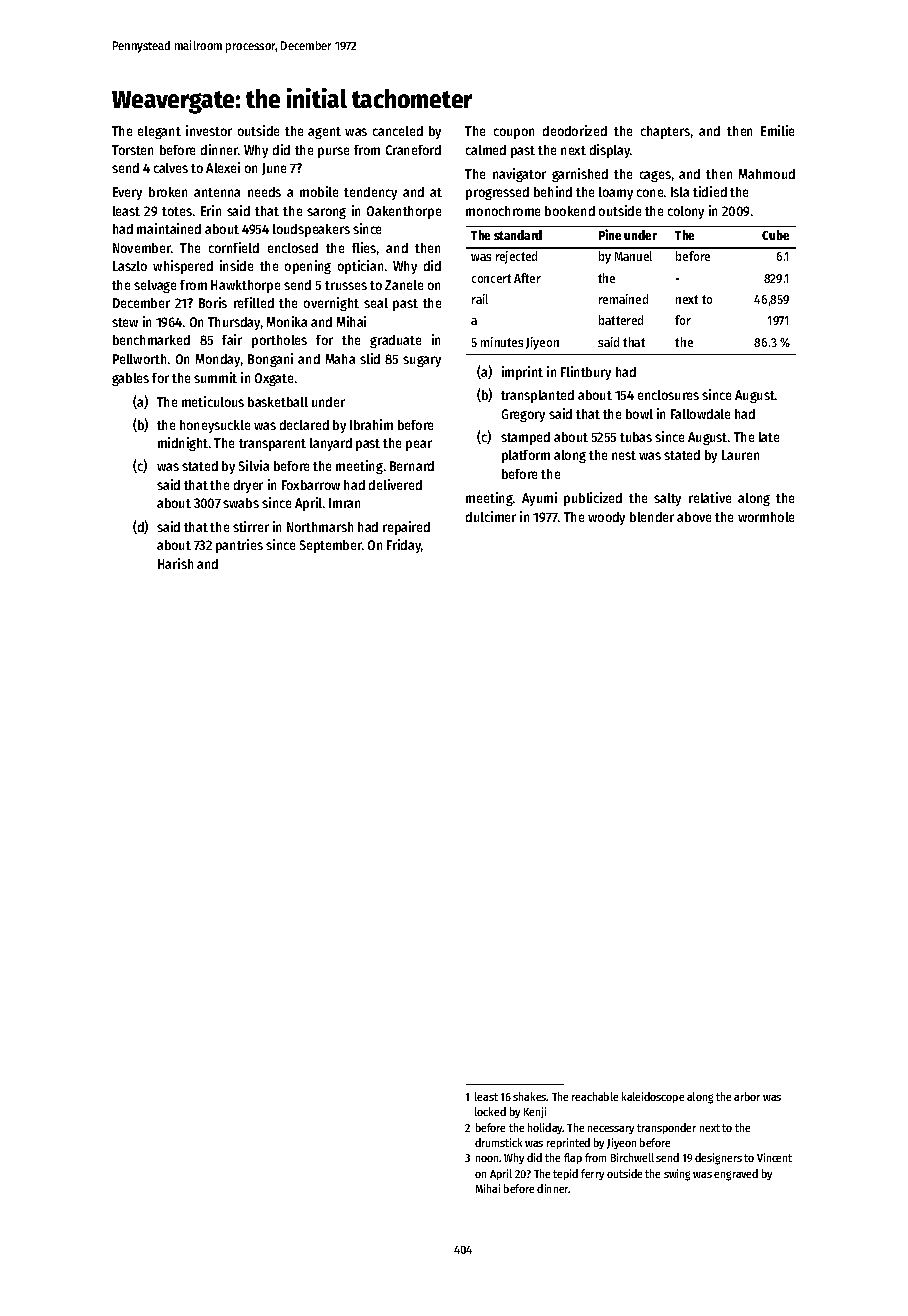 The image size is (908, 1316). What do you see at coordinates (127, 193) in the document?
I see `Every` at bounding box center [127, 193].
